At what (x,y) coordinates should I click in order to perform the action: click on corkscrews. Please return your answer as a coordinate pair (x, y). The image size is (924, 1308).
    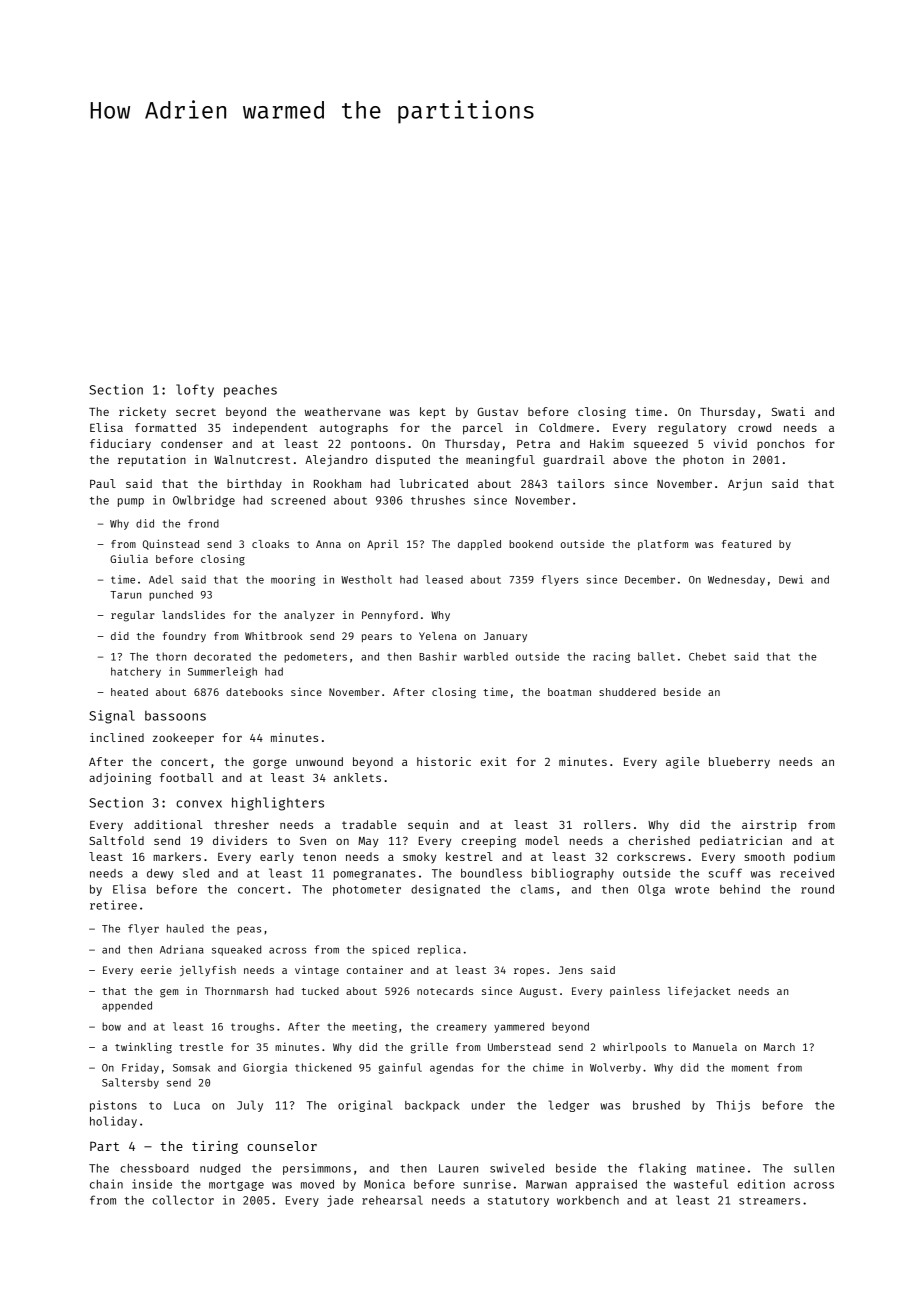
    Looking at the image, I should click on (651, 856).
